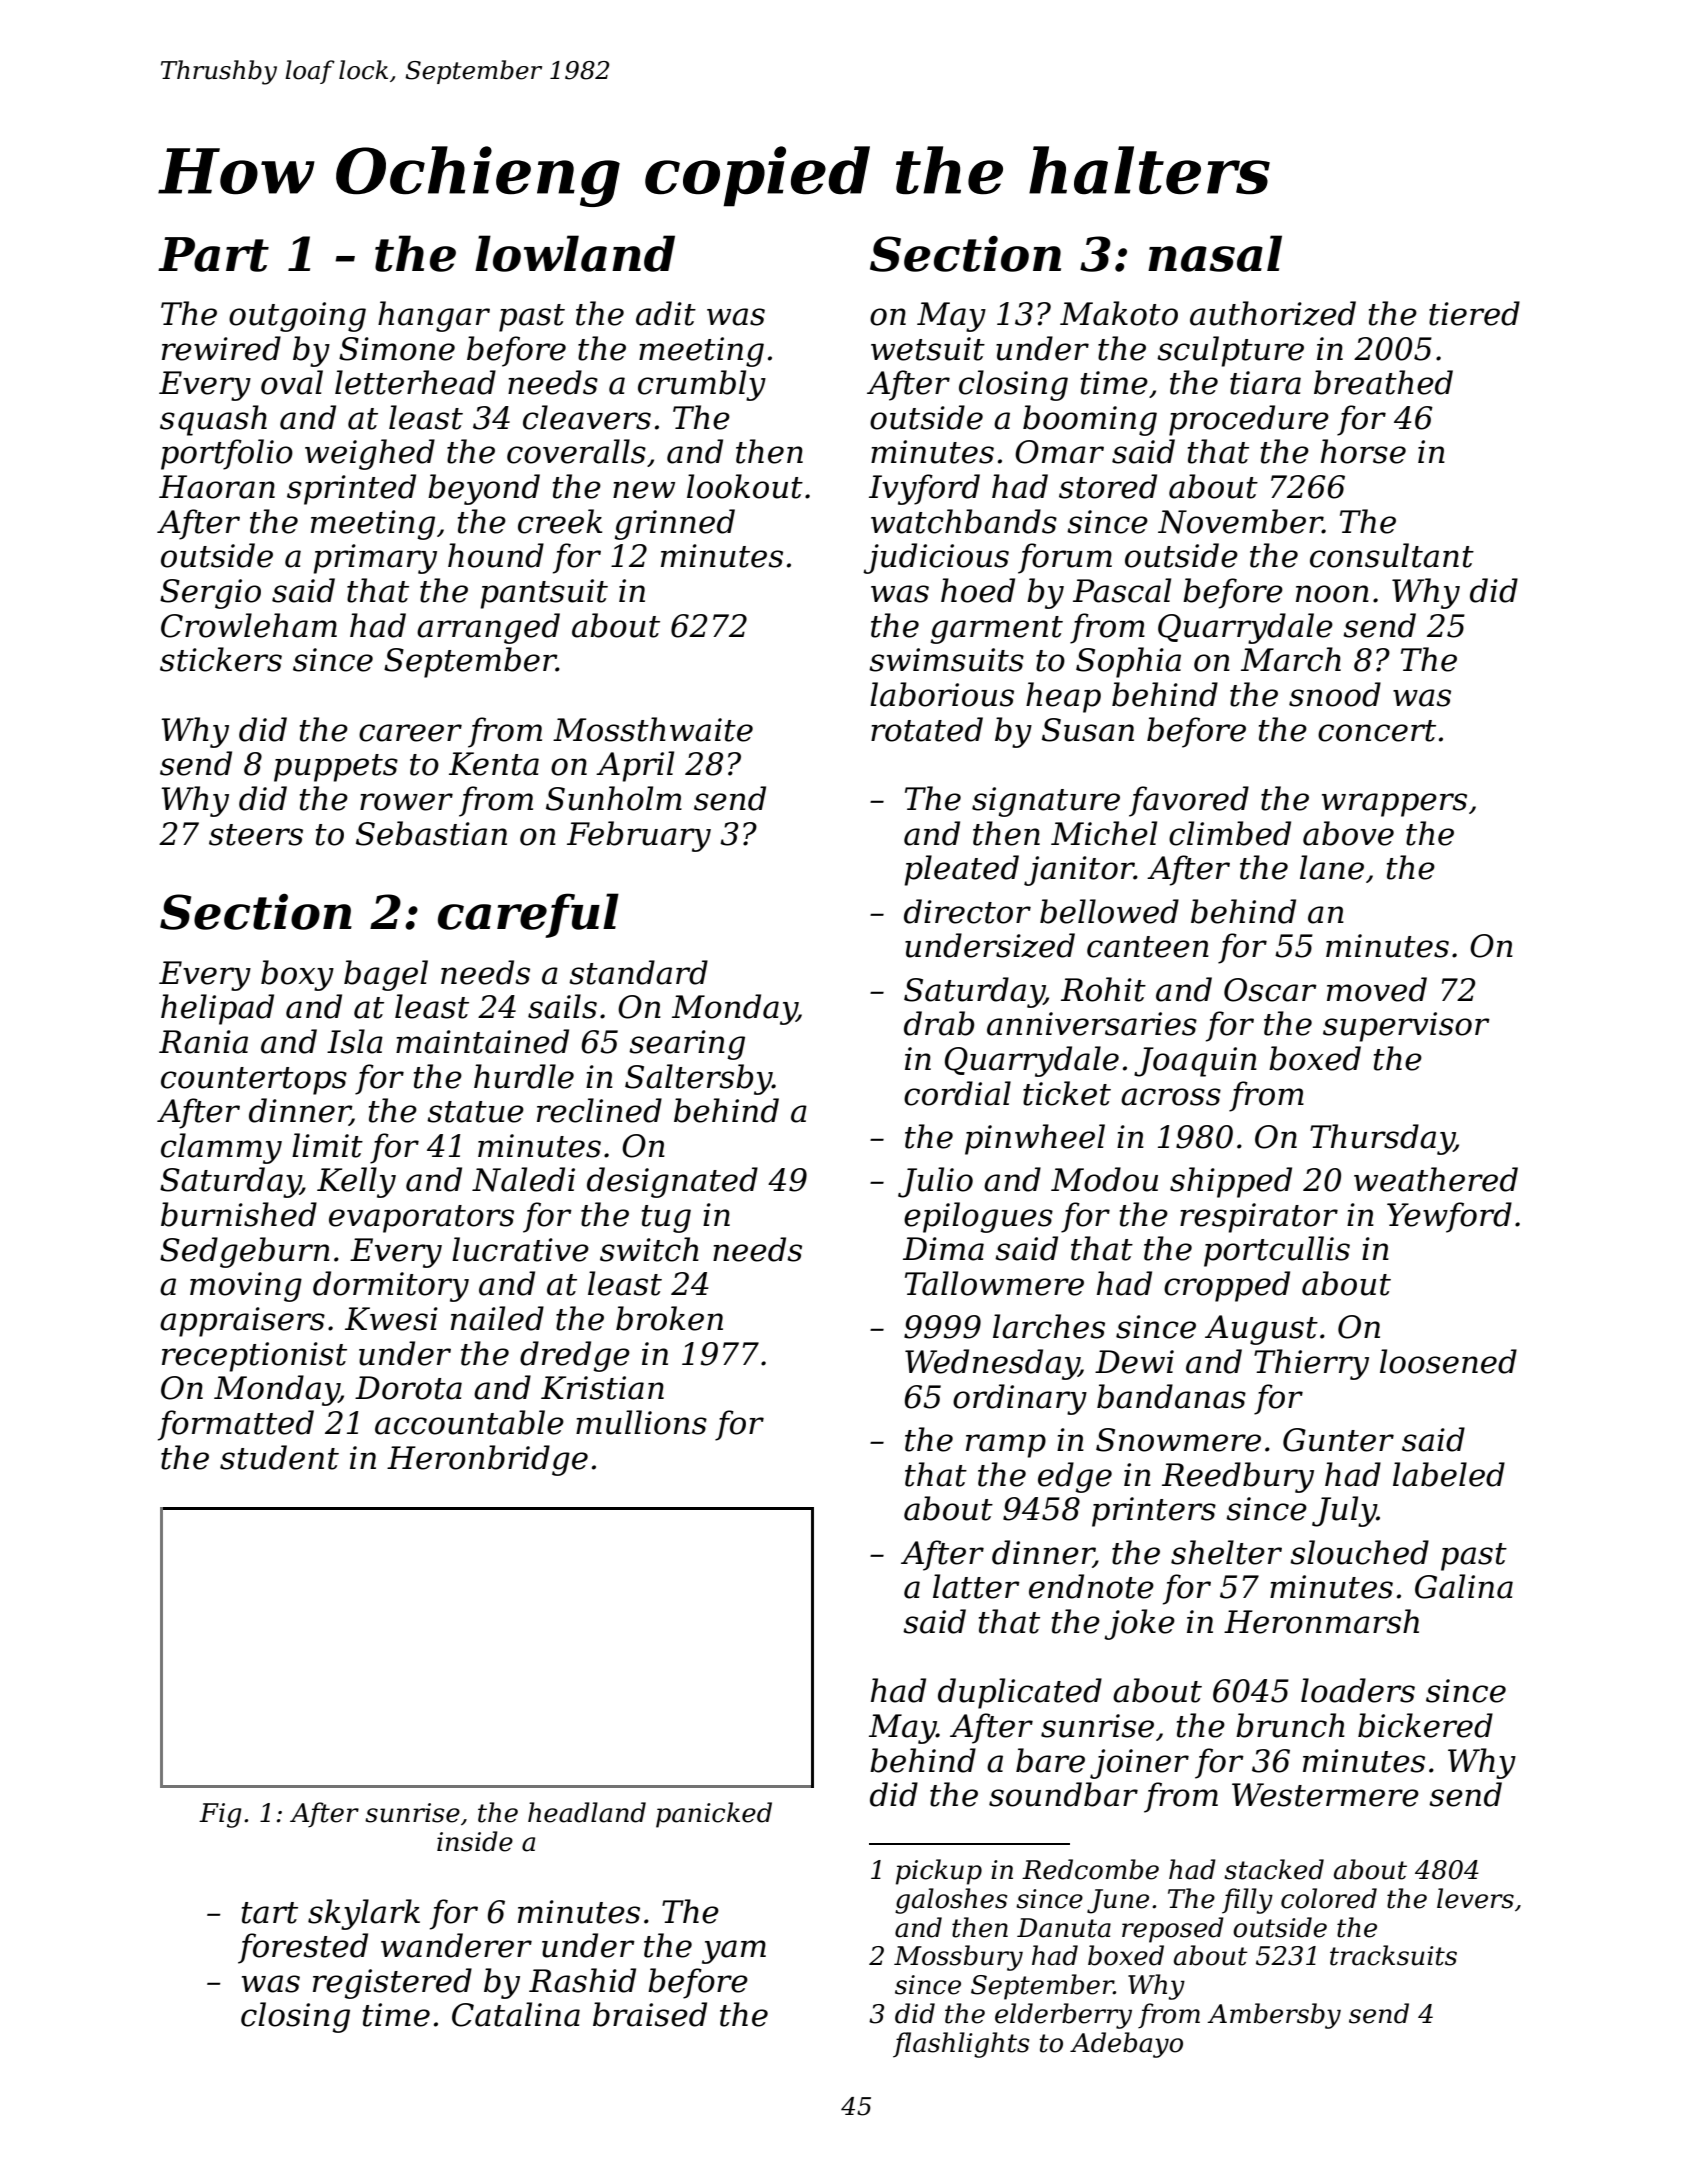 The image size is (1683, 2178). I want to click on panicked, so click(714, 1815).
